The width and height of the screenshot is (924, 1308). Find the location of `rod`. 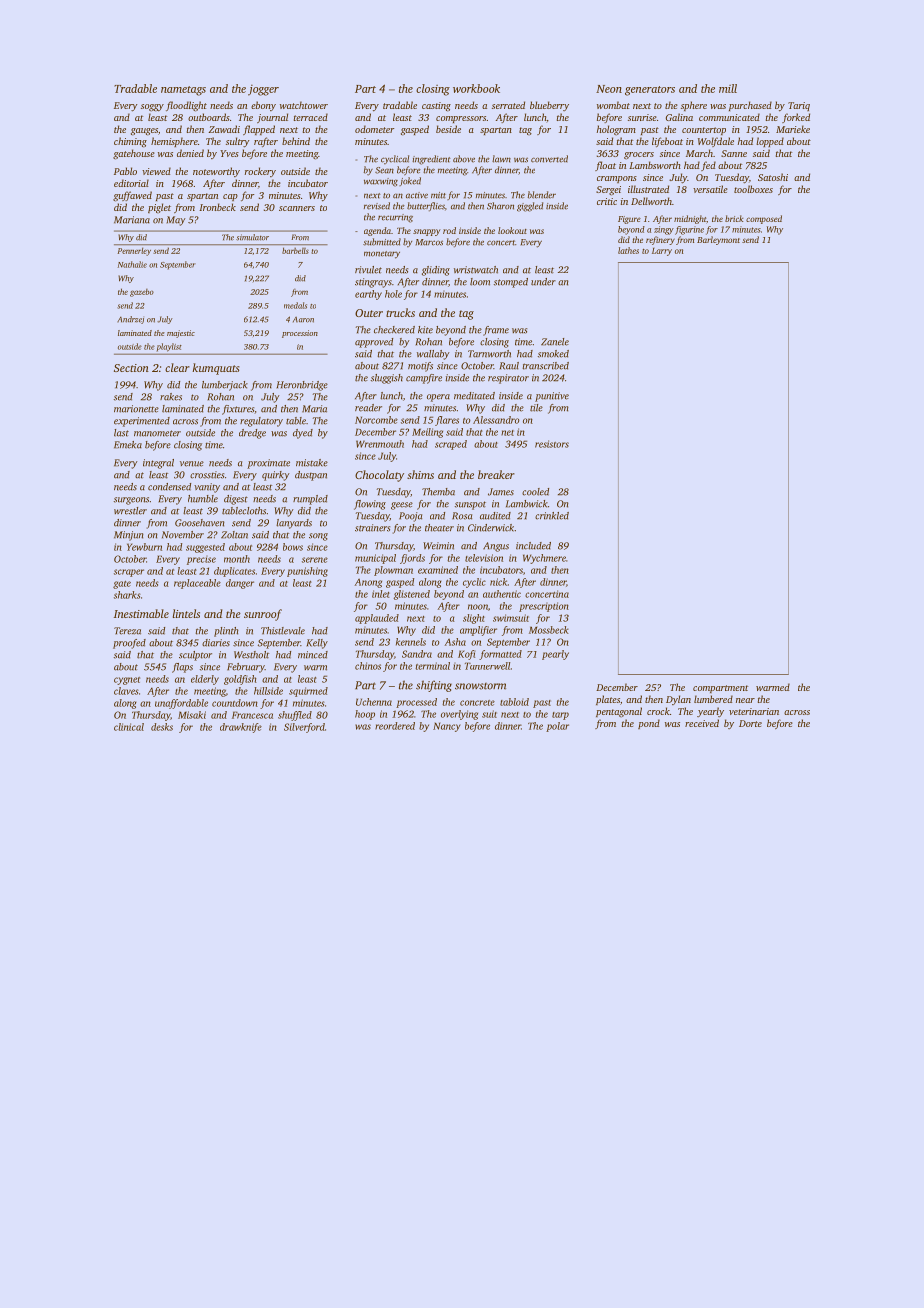

rod is located at coordinates (449, 230).
